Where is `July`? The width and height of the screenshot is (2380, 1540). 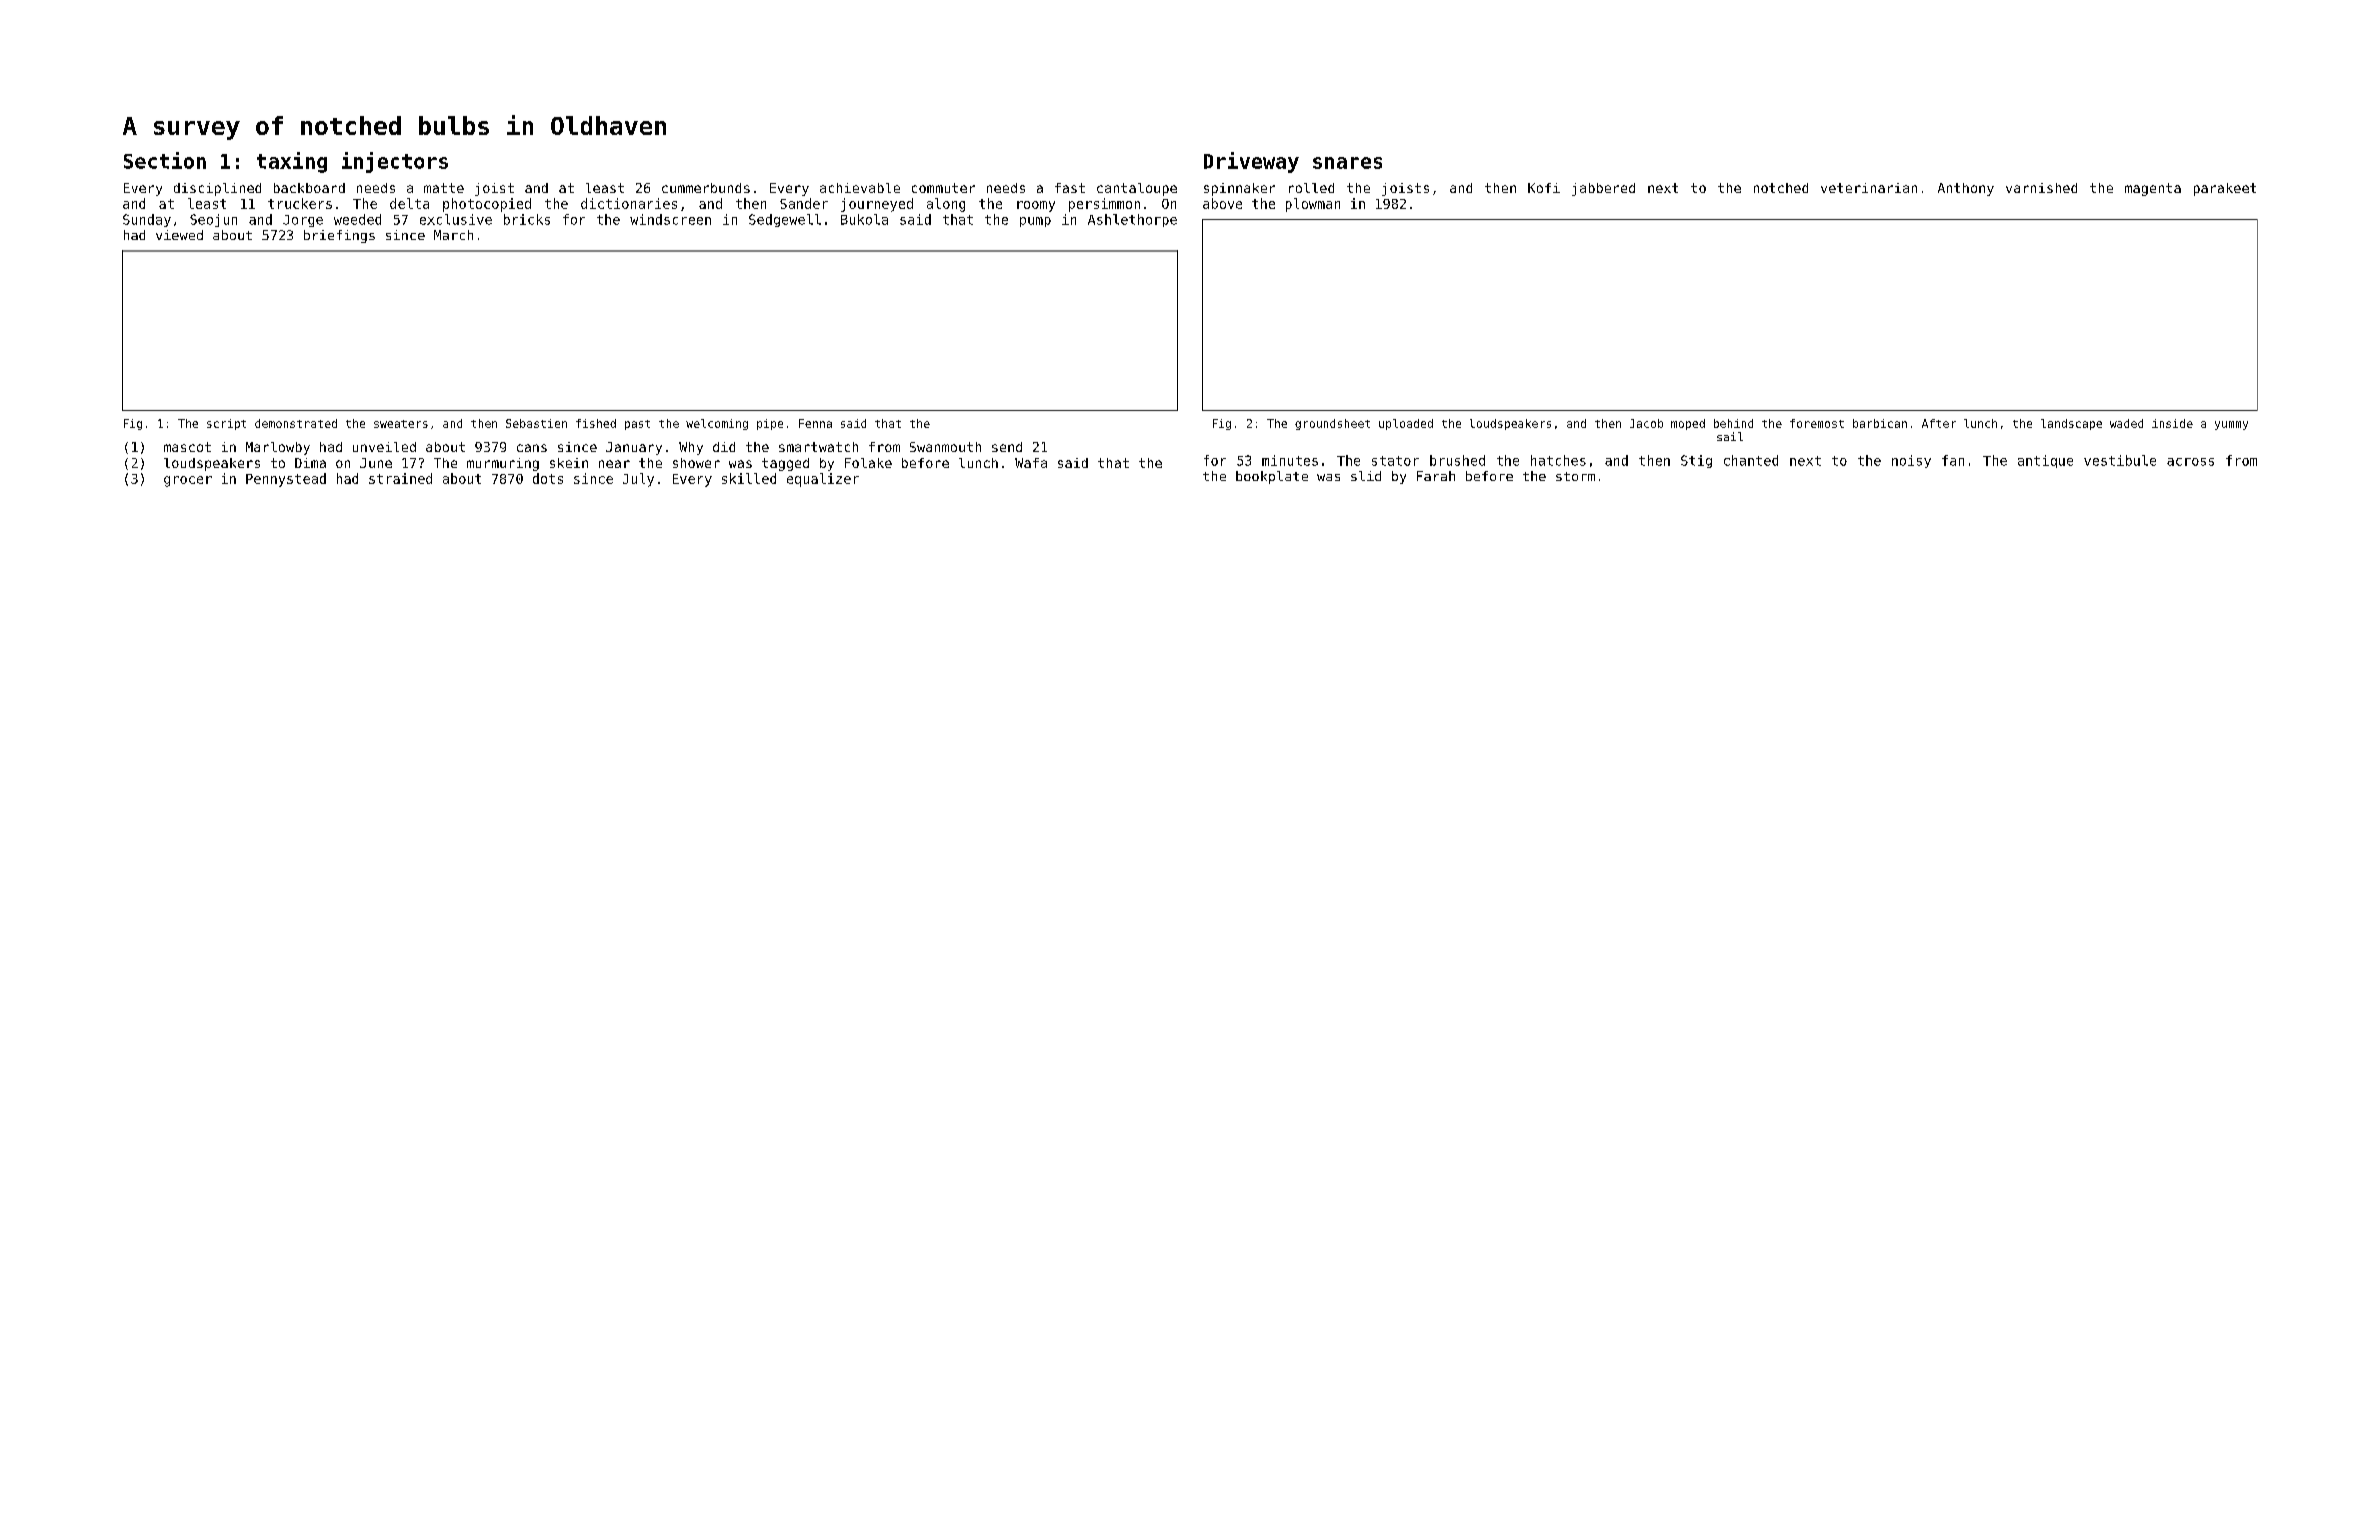 July is located at coordinates (638, 480).
